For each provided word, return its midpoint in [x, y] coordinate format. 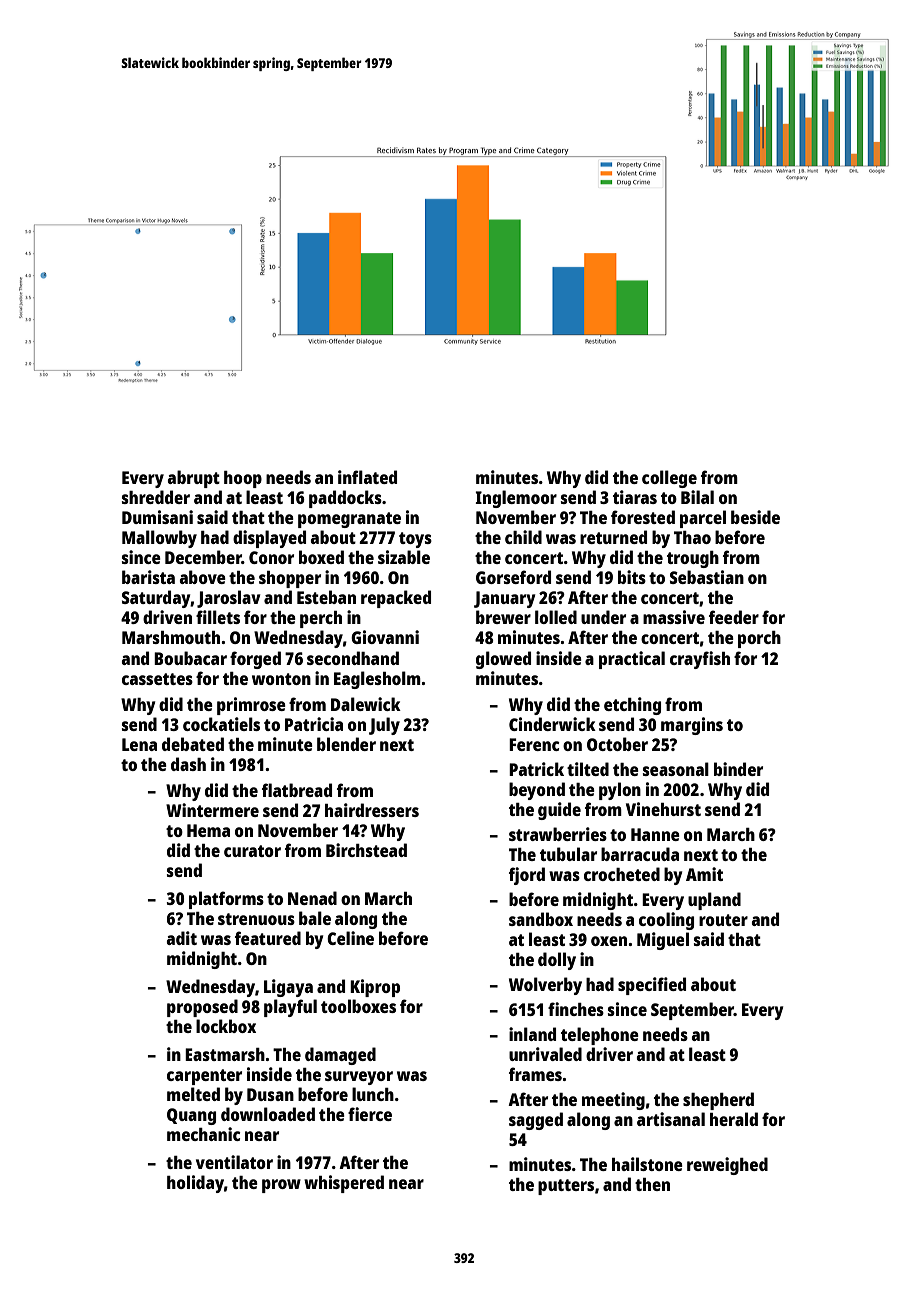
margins [692, 726]
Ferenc [534, 744]
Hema [208, 830]
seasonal [676, 769]
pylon [620, 791]
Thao [692, 537]
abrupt [194, 479]
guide [559, 811]
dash [188, 764]
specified [652, 986]
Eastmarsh [225, 1054]
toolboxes [358, 1006]
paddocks [345, 499]
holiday [195, 1184]
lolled [556, 617]
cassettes [157, 679]
